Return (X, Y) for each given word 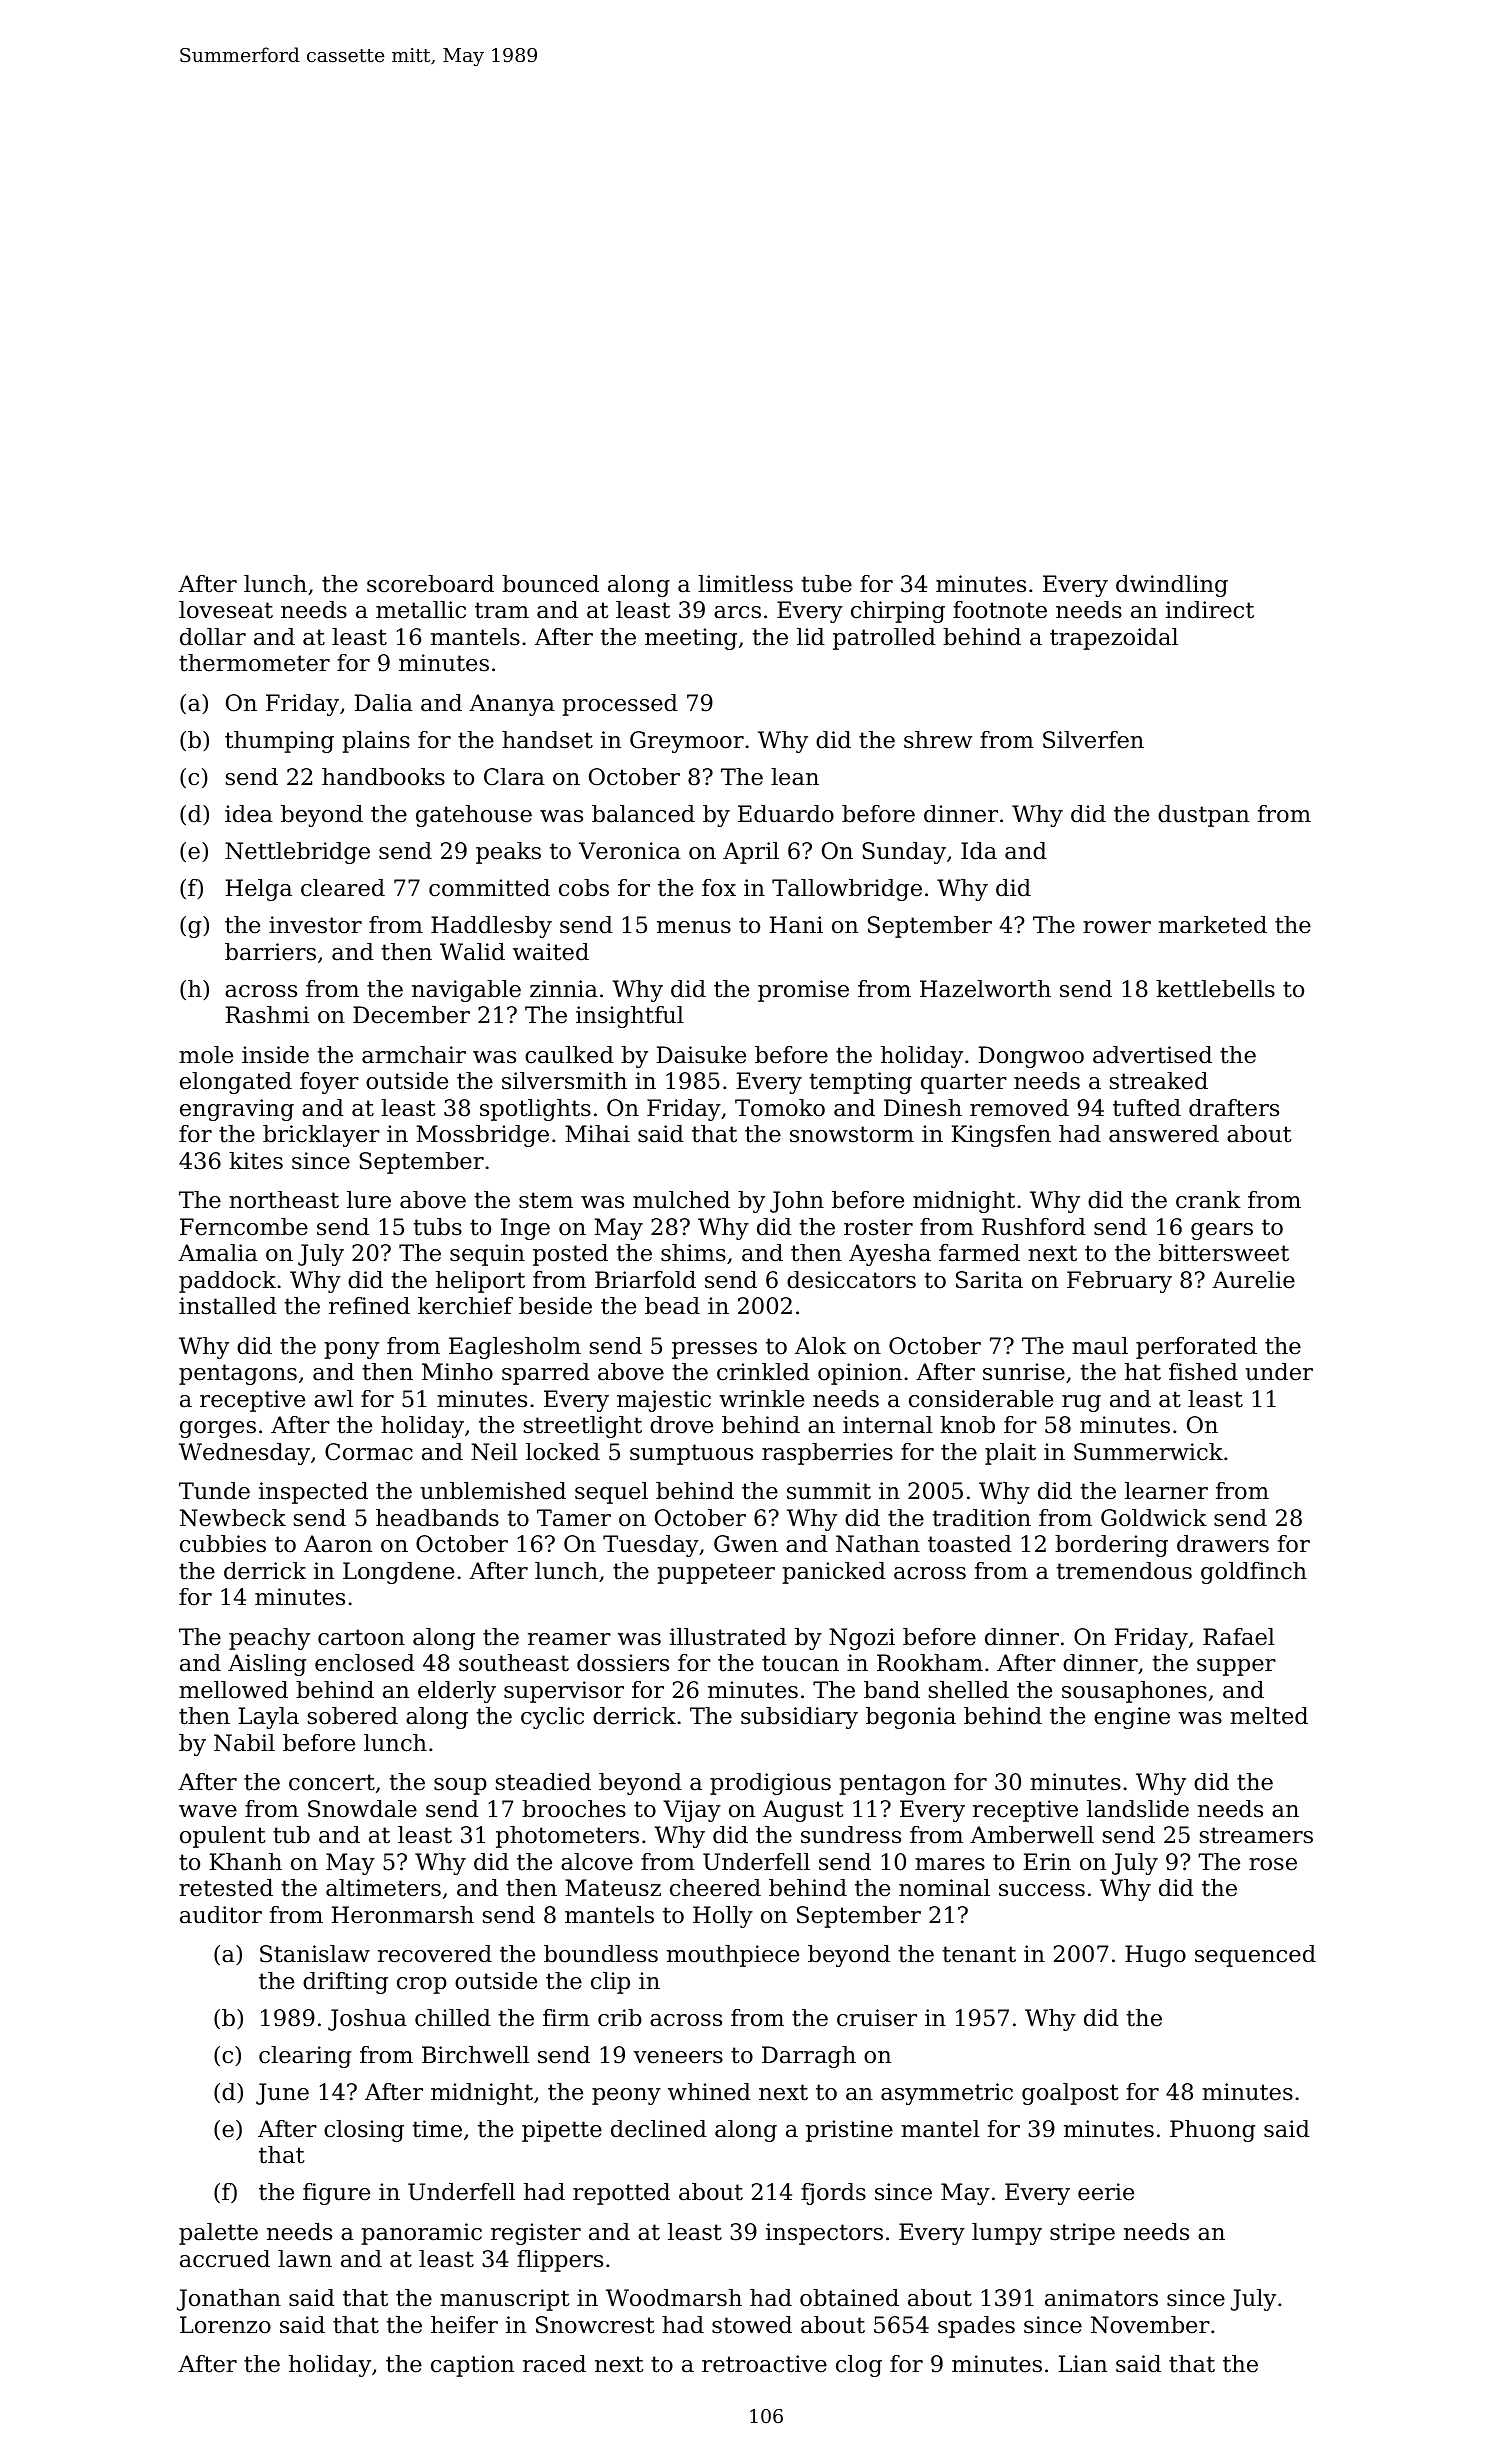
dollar (213, 637)
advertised (1152, 1055)
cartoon (361, 1637)
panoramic (421, 2234)
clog (859, 2366)
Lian (1082, 2364)
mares (950, 1864)
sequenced (1255, 1956)
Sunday (904, 853)
